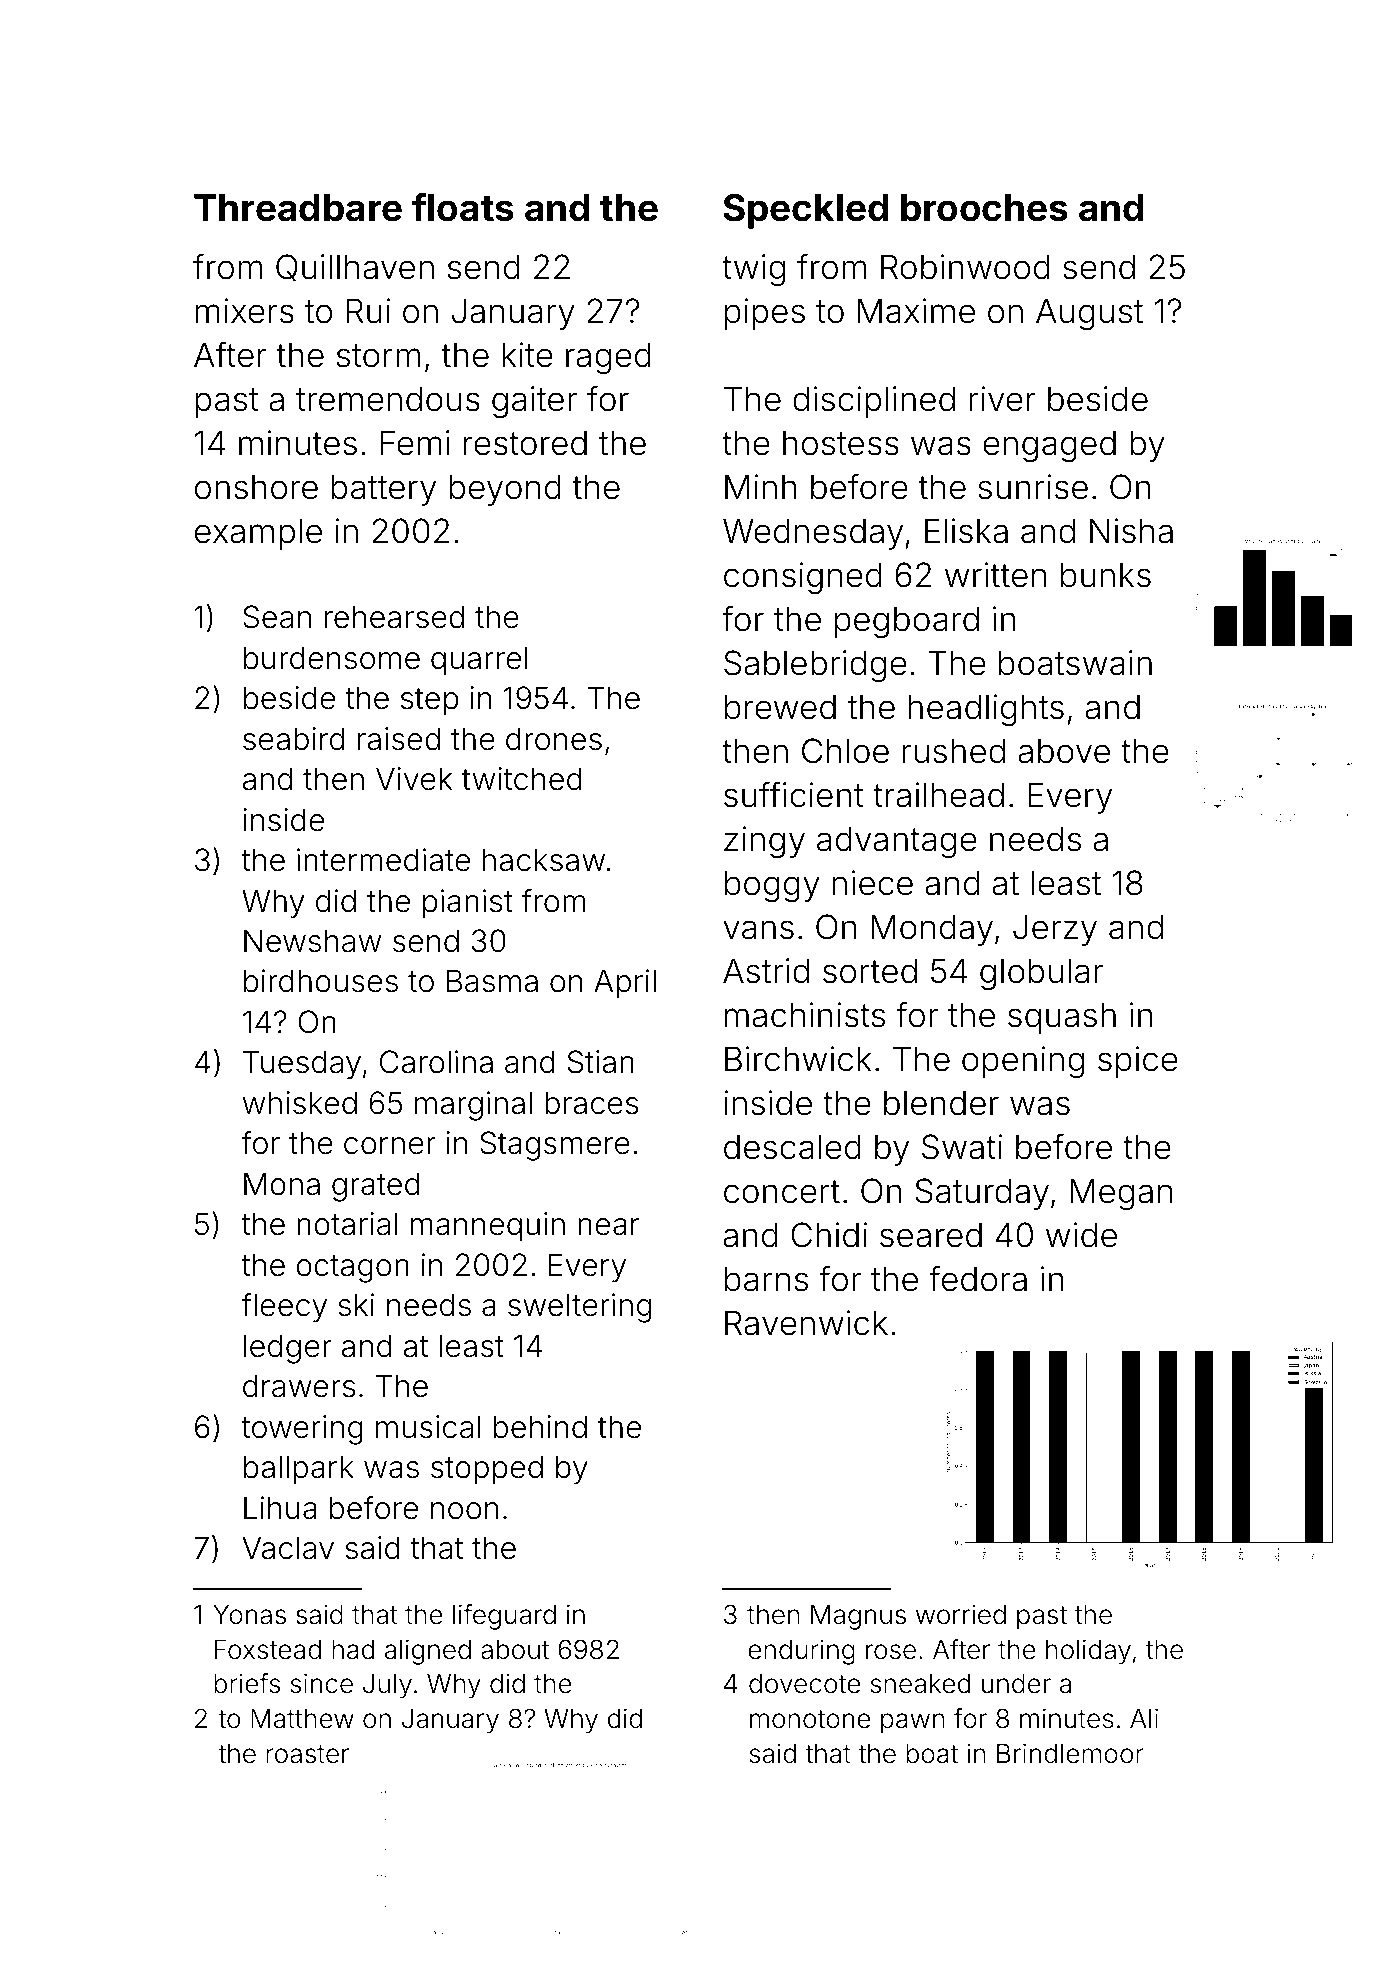 The image size is (1386, 1969). What do you see at coordinates (1106, 575) in the page?
I see `bunks` at bounding box center [1106, 575].
